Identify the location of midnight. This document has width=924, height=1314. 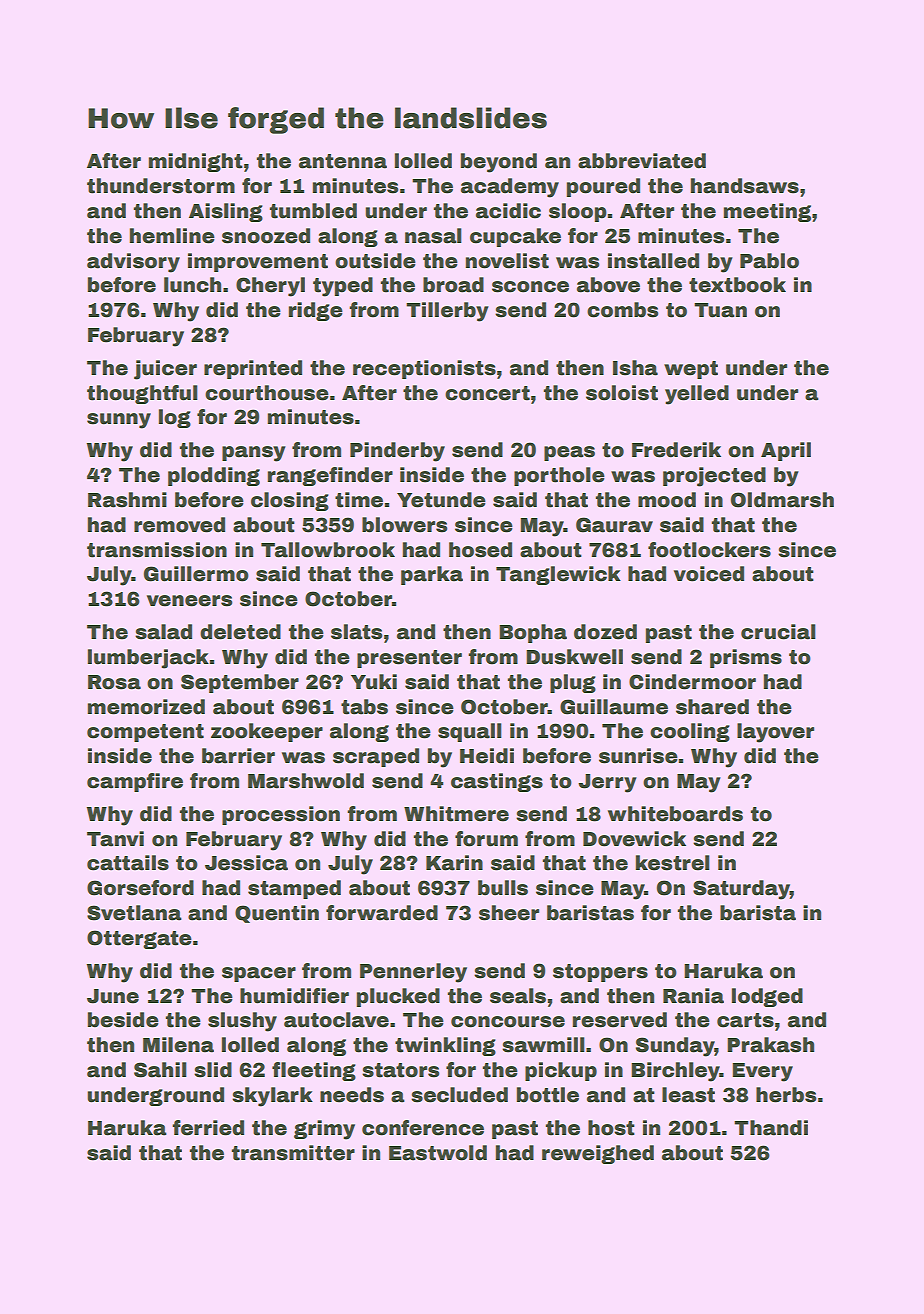
(195, 162).
